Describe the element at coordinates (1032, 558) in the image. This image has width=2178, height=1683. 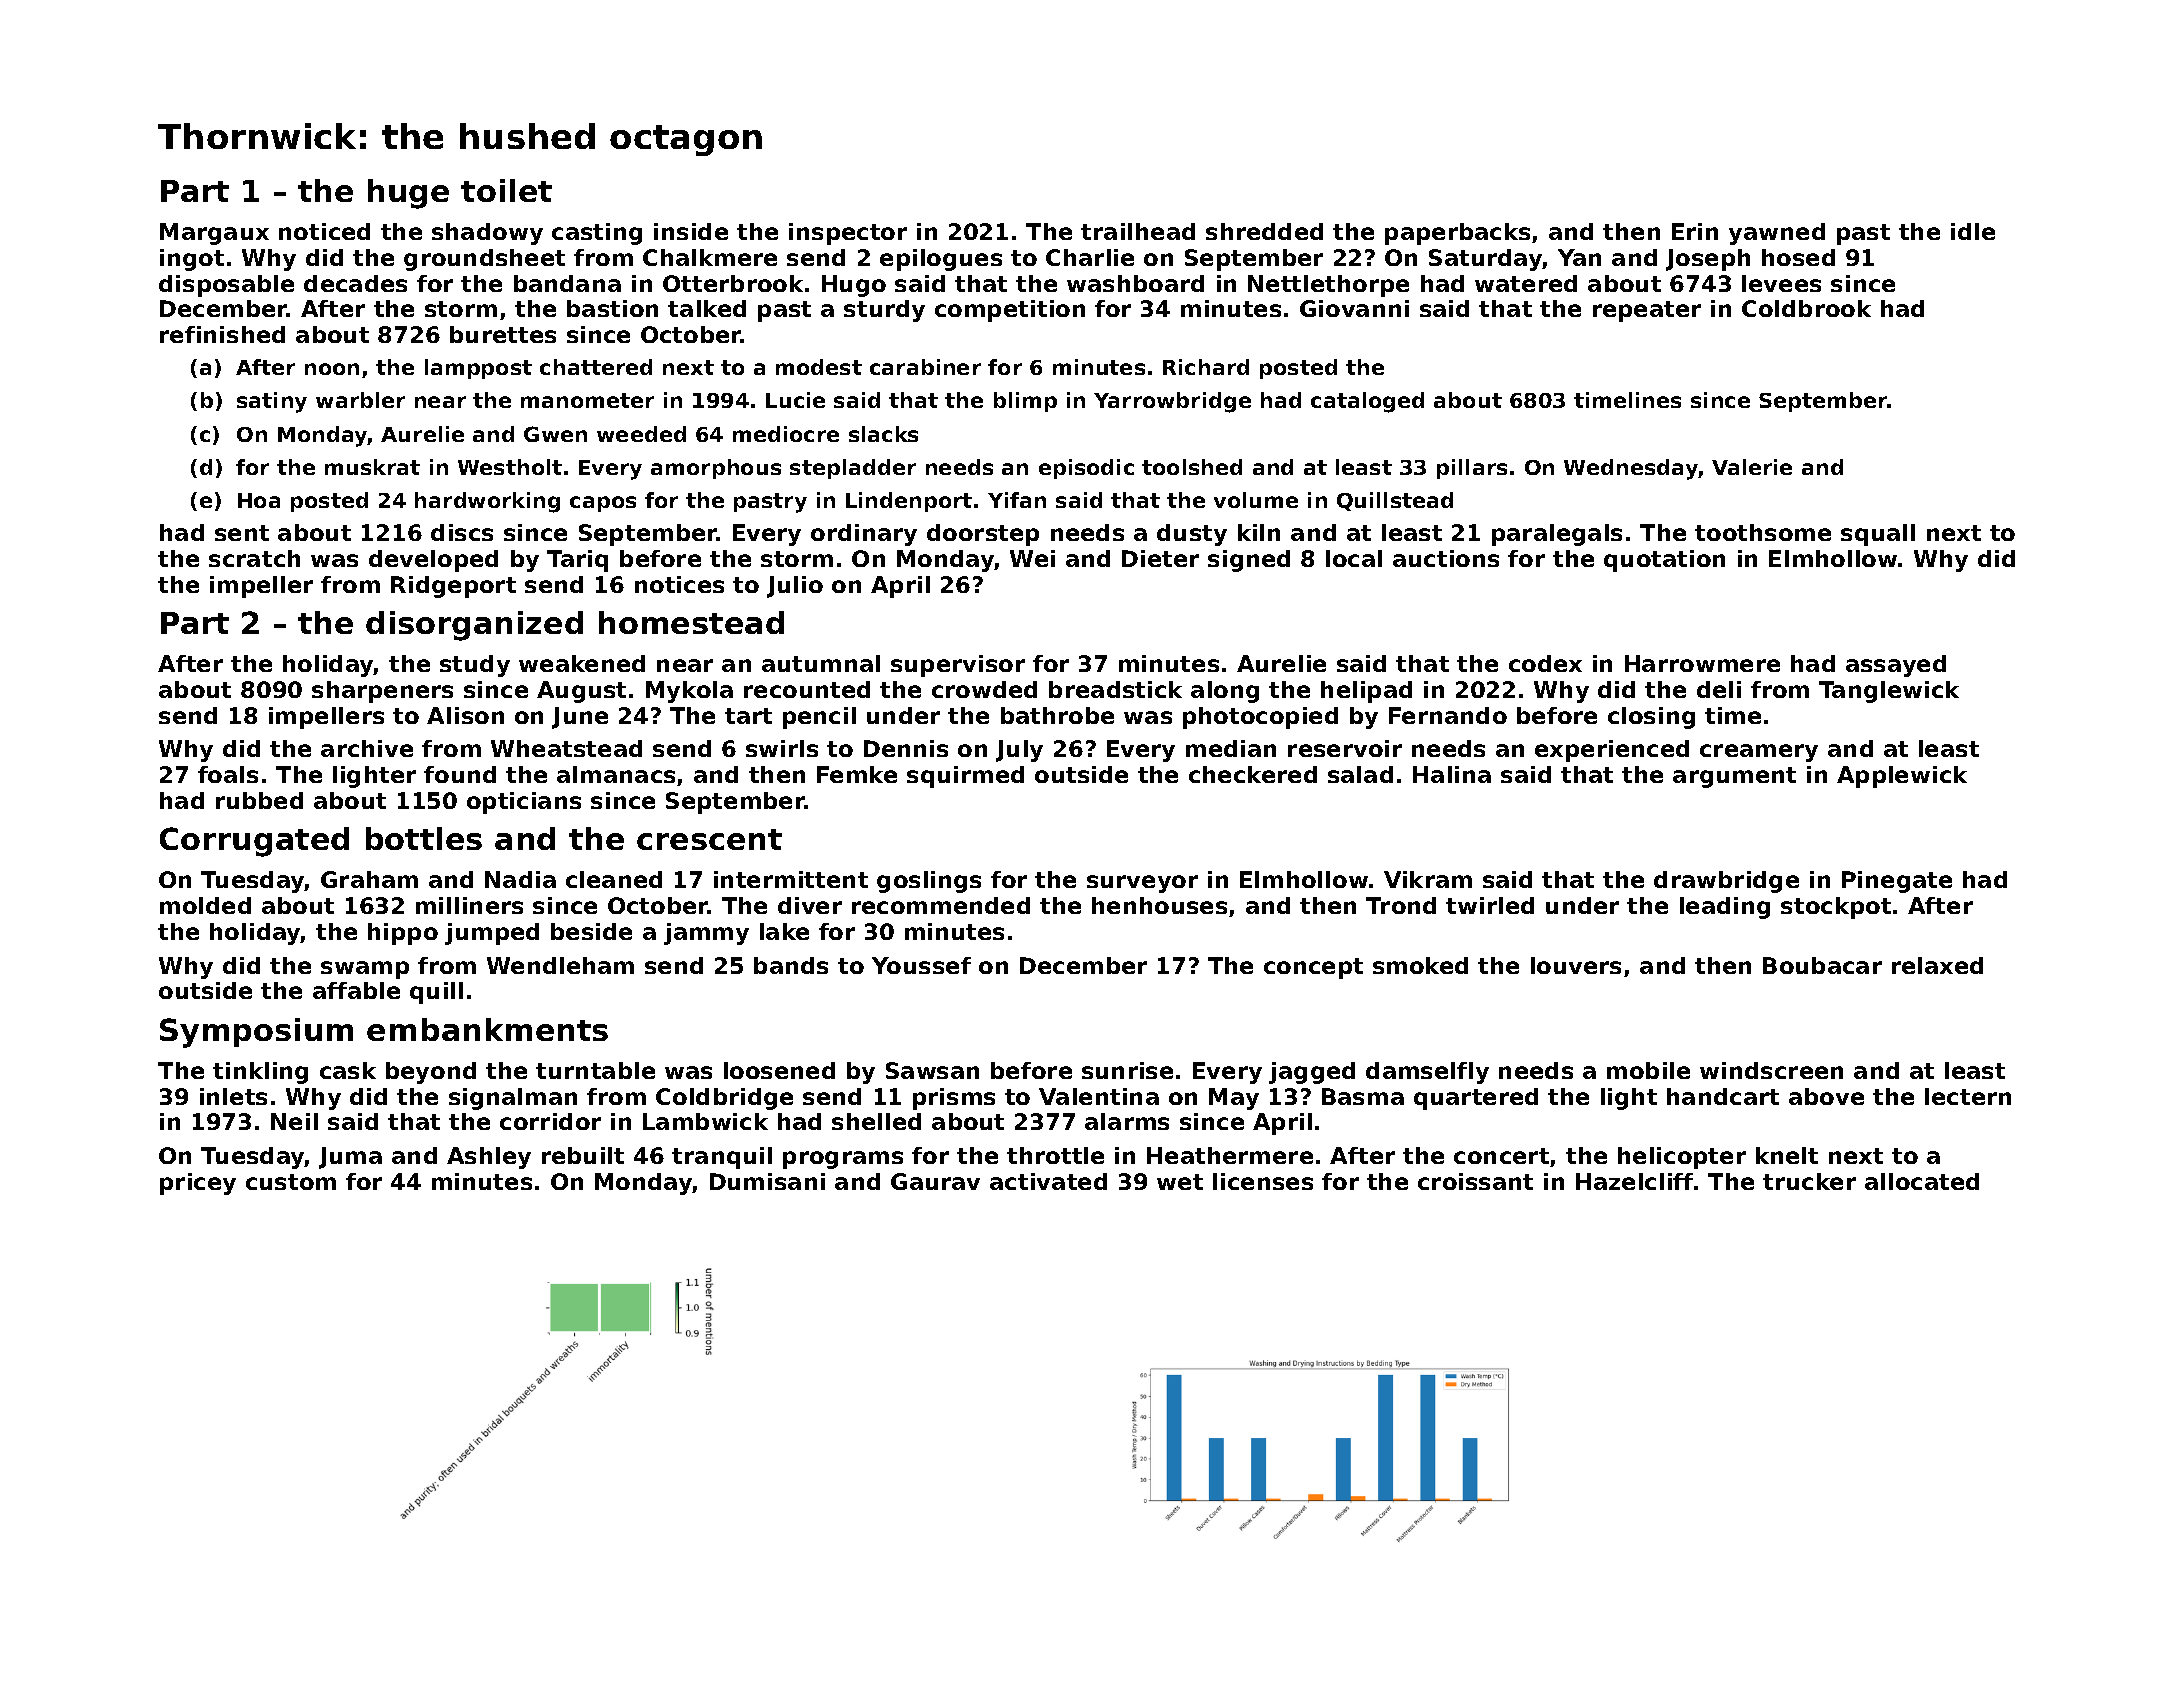
I see `Wei` at that location.
